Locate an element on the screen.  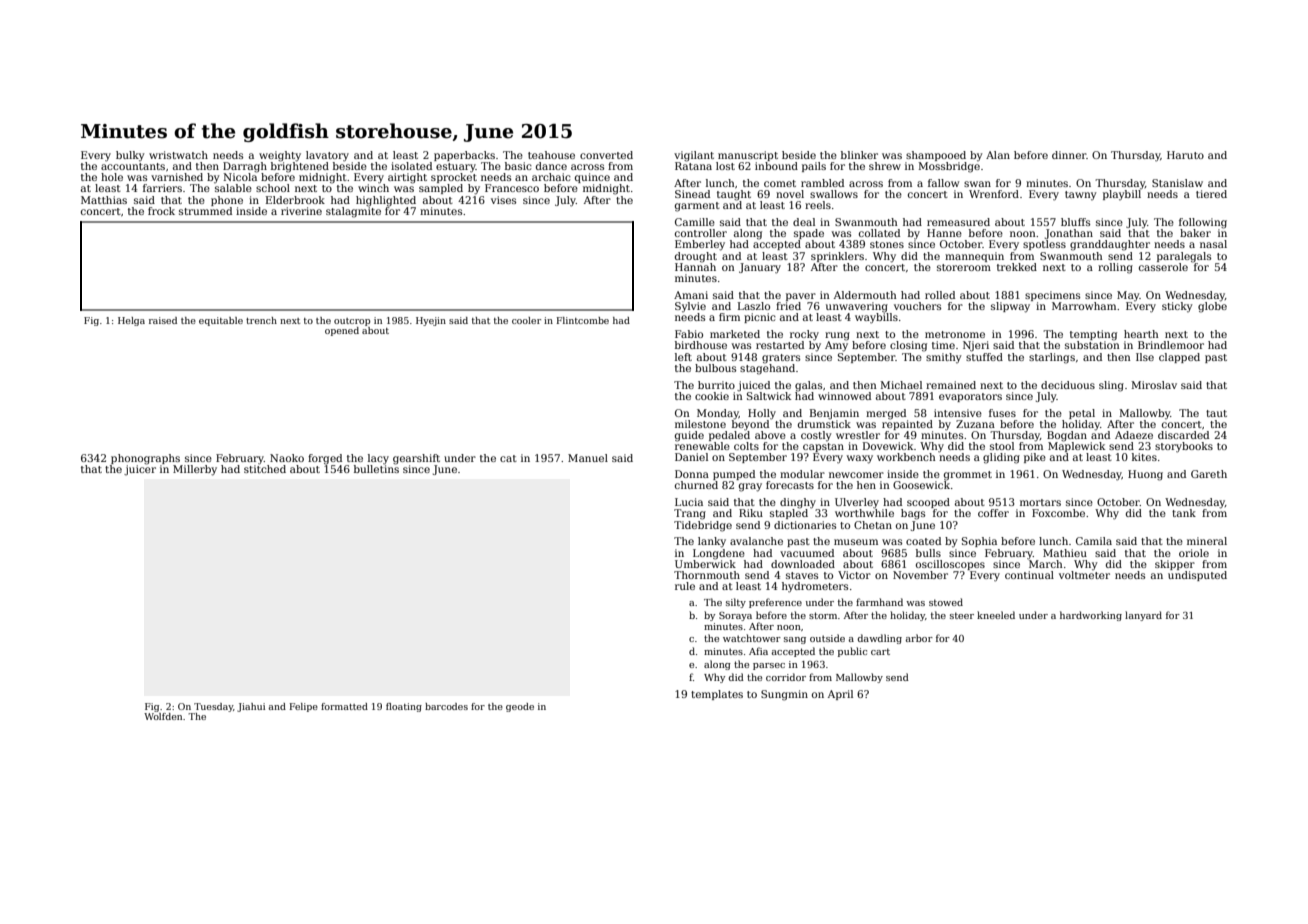
bulky is located at coordinates (130, 156).
